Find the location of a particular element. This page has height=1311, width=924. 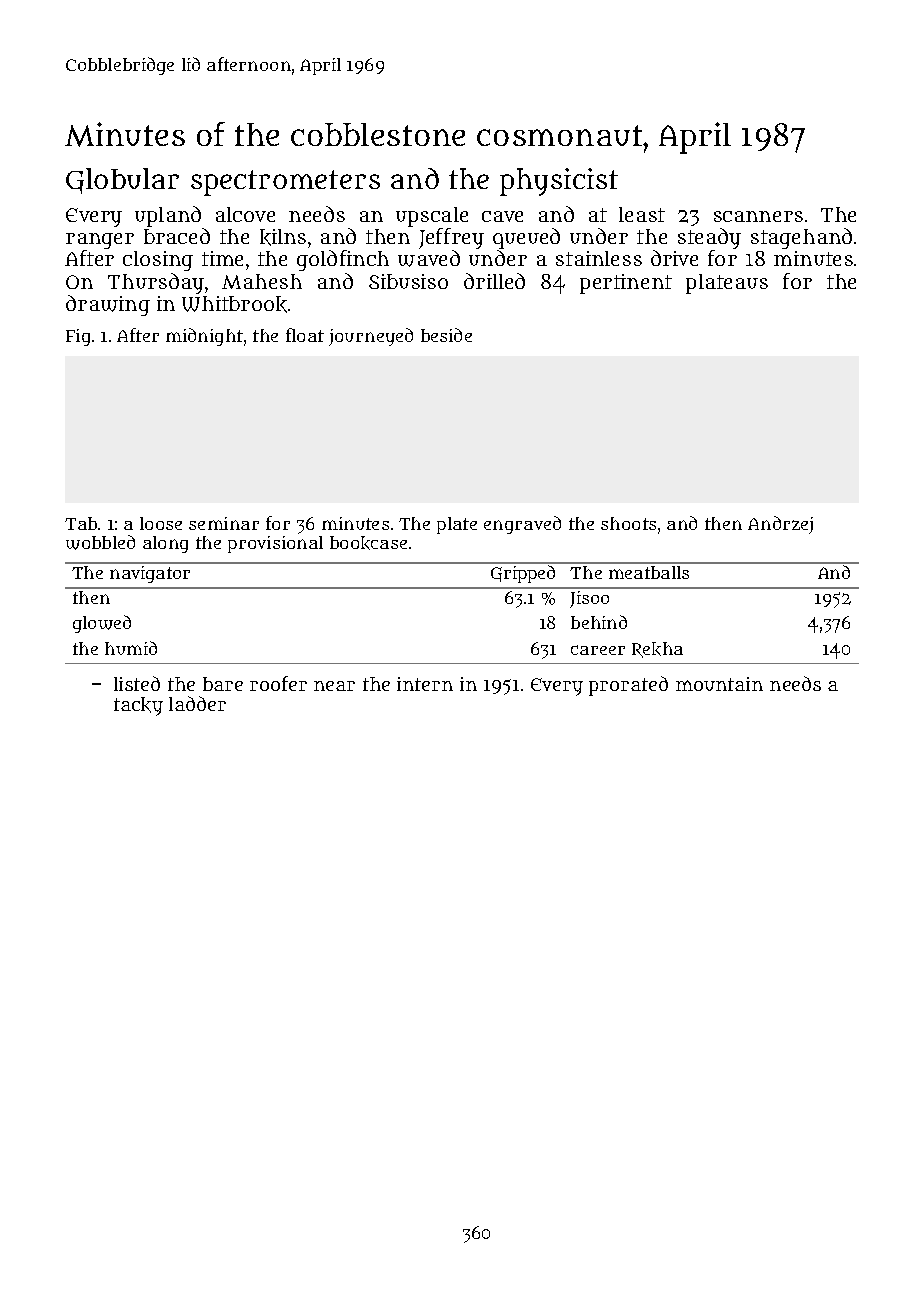

spectrometers is located at coordinates (285, 183).
